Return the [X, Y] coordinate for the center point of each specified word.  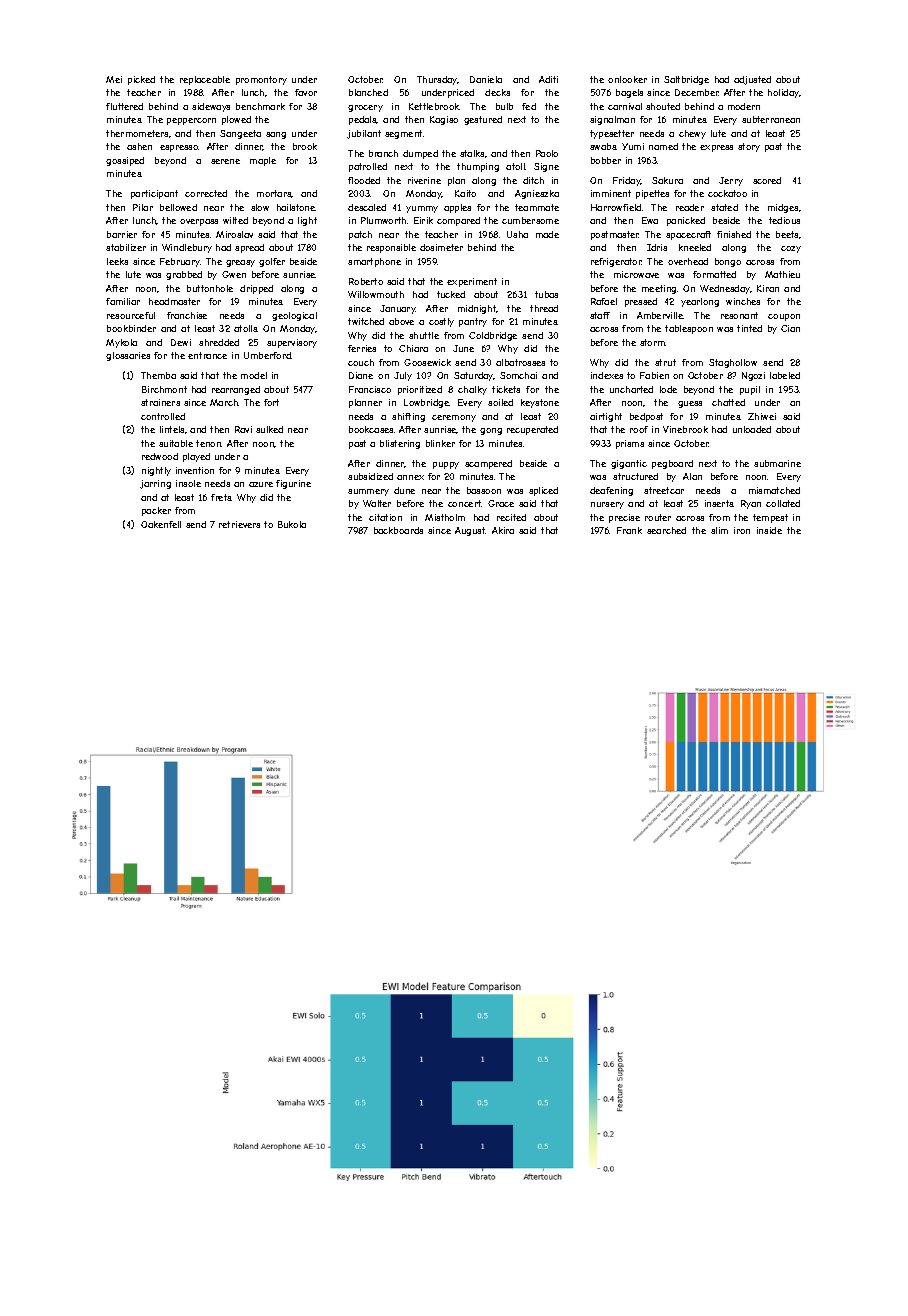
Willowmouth [376, 294]
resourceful [131, 315]
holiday [783, 93]
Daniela [486, 79]
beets [787, 234]
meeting [659, 289]
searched [666, 530]
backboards [398, 530]
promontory [261, 80]
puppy [446, 465]
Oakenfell [161, 524]
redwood [160, 456]
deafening [611, 491]
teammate [537, 207]
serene [225, 161]
